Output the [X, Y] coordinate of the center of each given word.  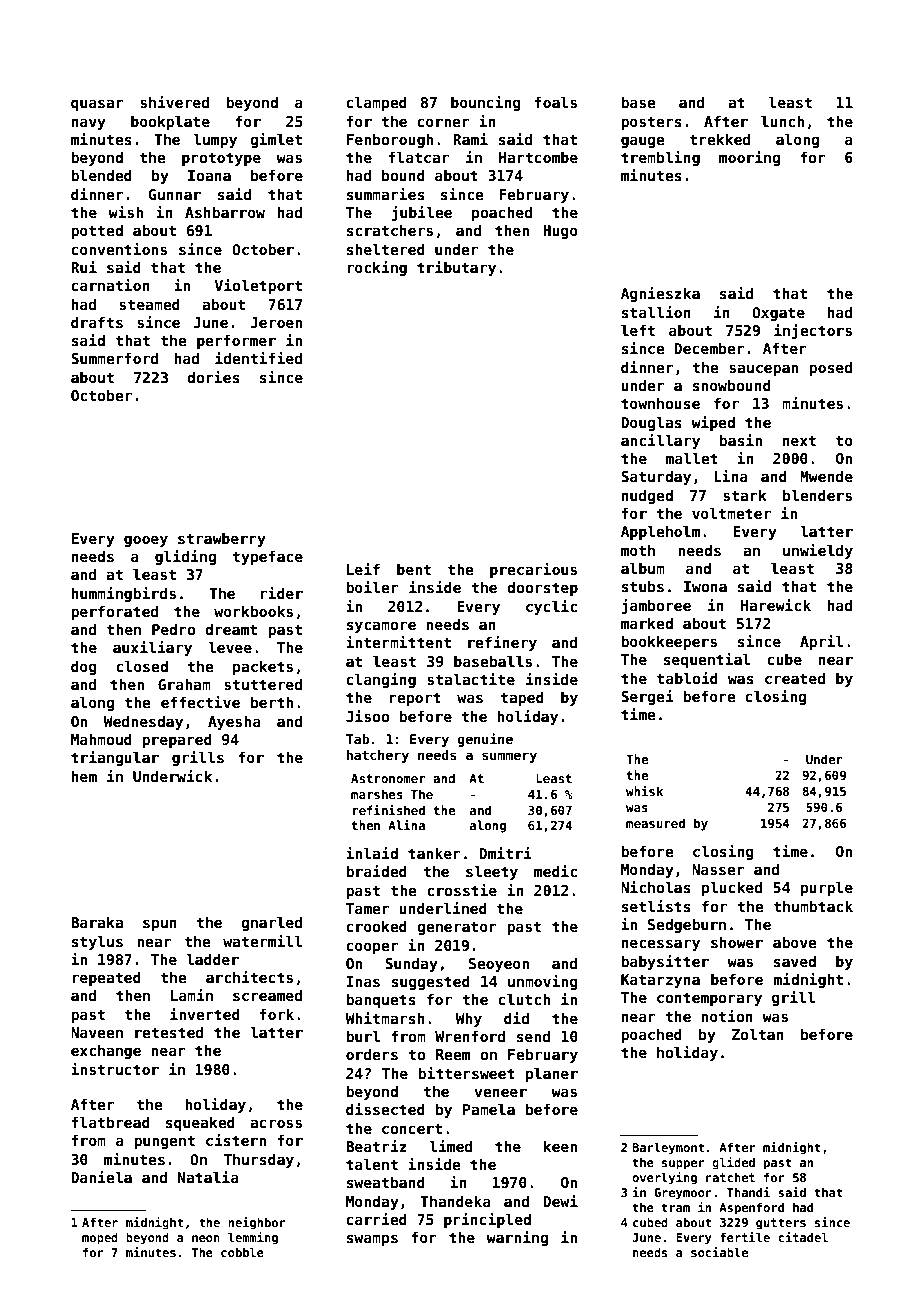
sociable [719, 1252]
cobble [242, 1252]
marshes [377, 794]
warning [517, 1238]
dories [213, 377]
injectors [813, 331]
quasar [97, 105]
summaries [386, 194]
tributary [456, 268]
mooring [749, 158]
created [795, 678]
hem [84, 776]
